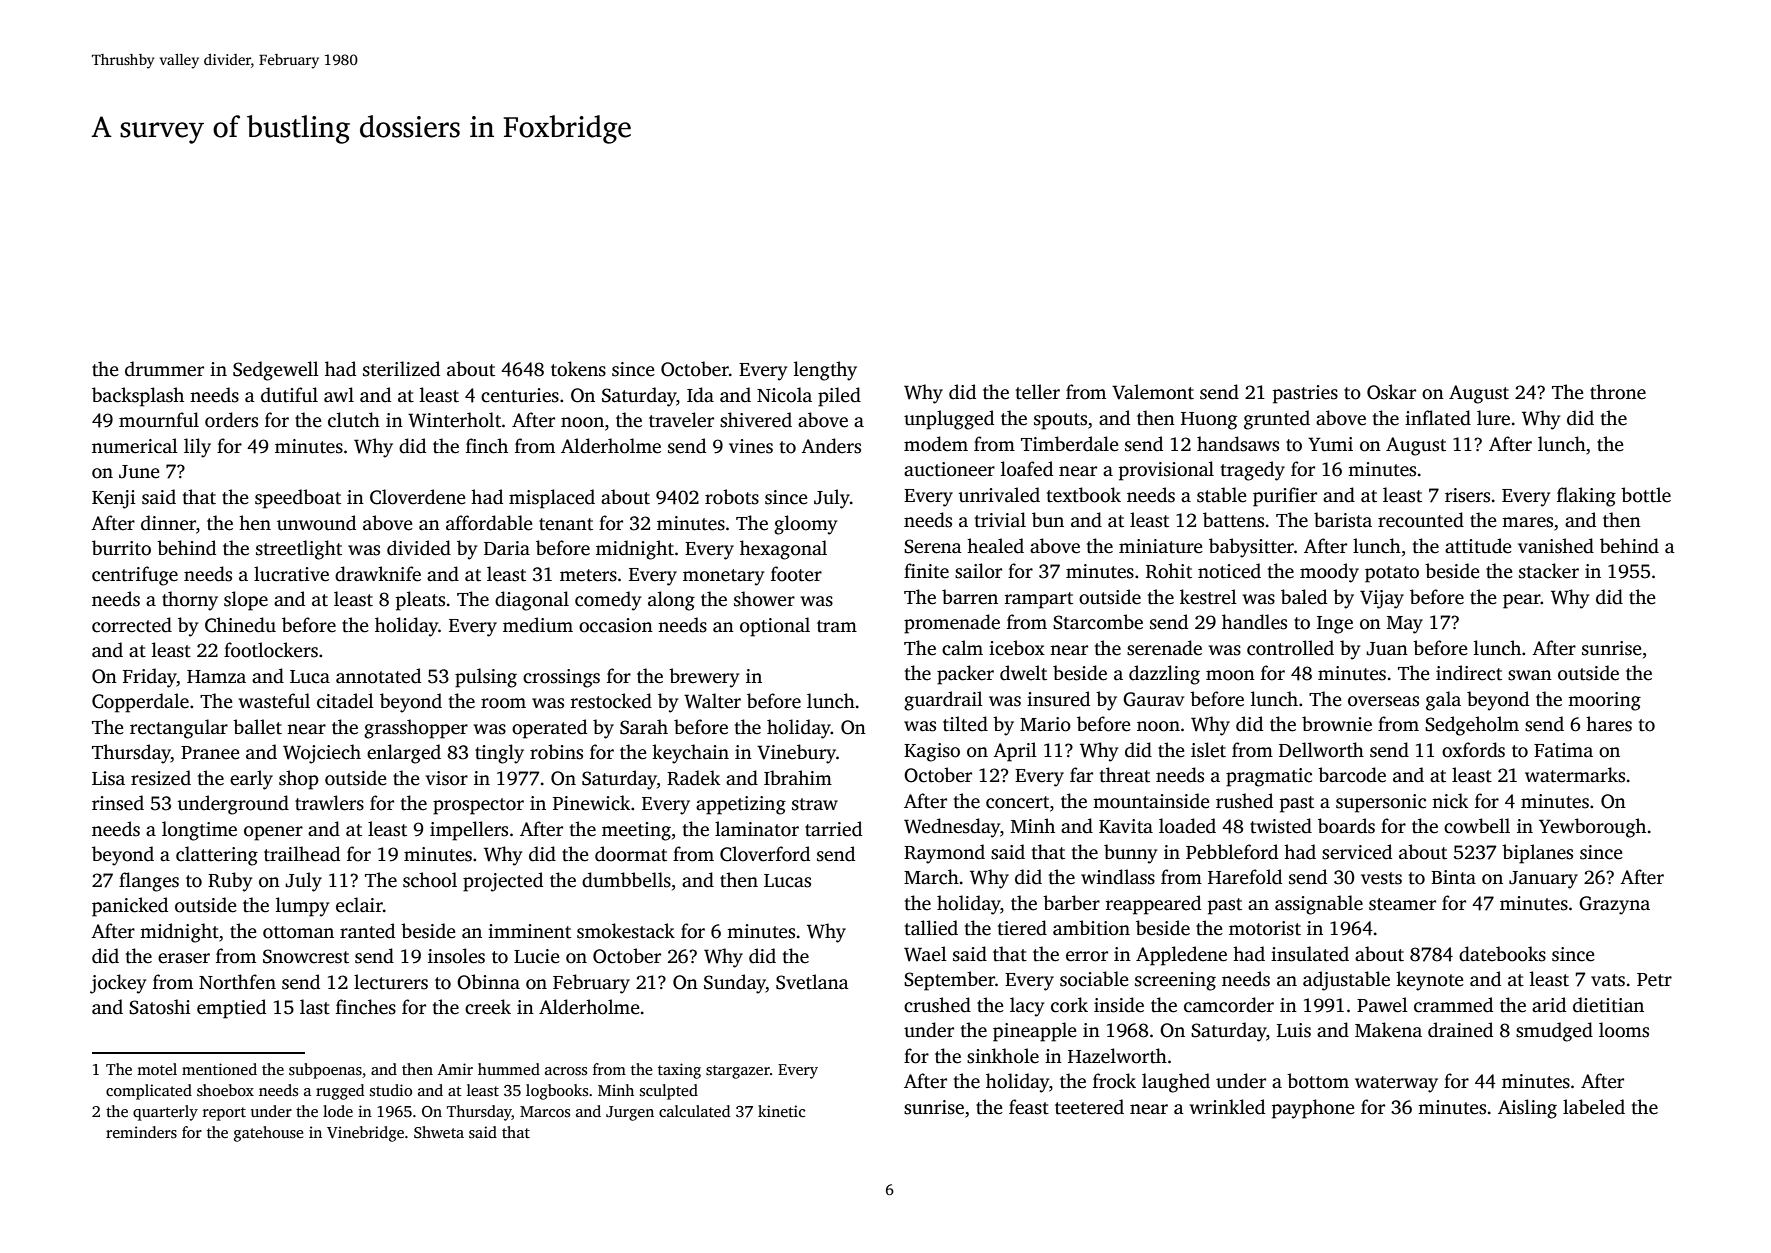  Describe the element at coordinates (1230, 675) in the document. I see `moon` at that location.
